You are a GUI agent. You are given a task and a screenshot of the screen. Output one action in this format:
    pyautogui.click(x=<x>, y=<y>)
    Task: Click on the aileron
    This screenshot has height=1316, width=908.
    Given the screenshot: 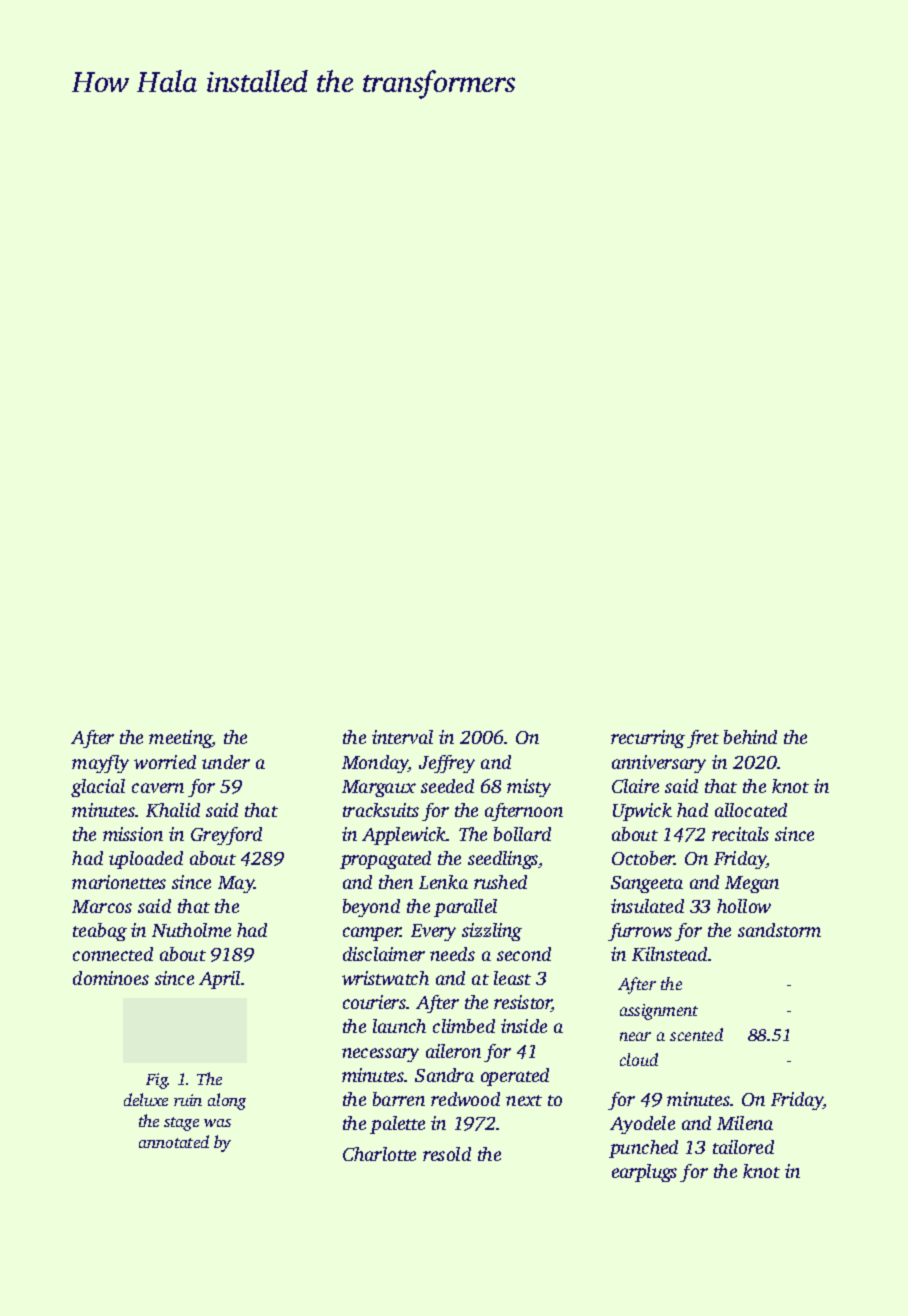 What is the action you would take?
    pyautogui.click(x=453, y=1051)
